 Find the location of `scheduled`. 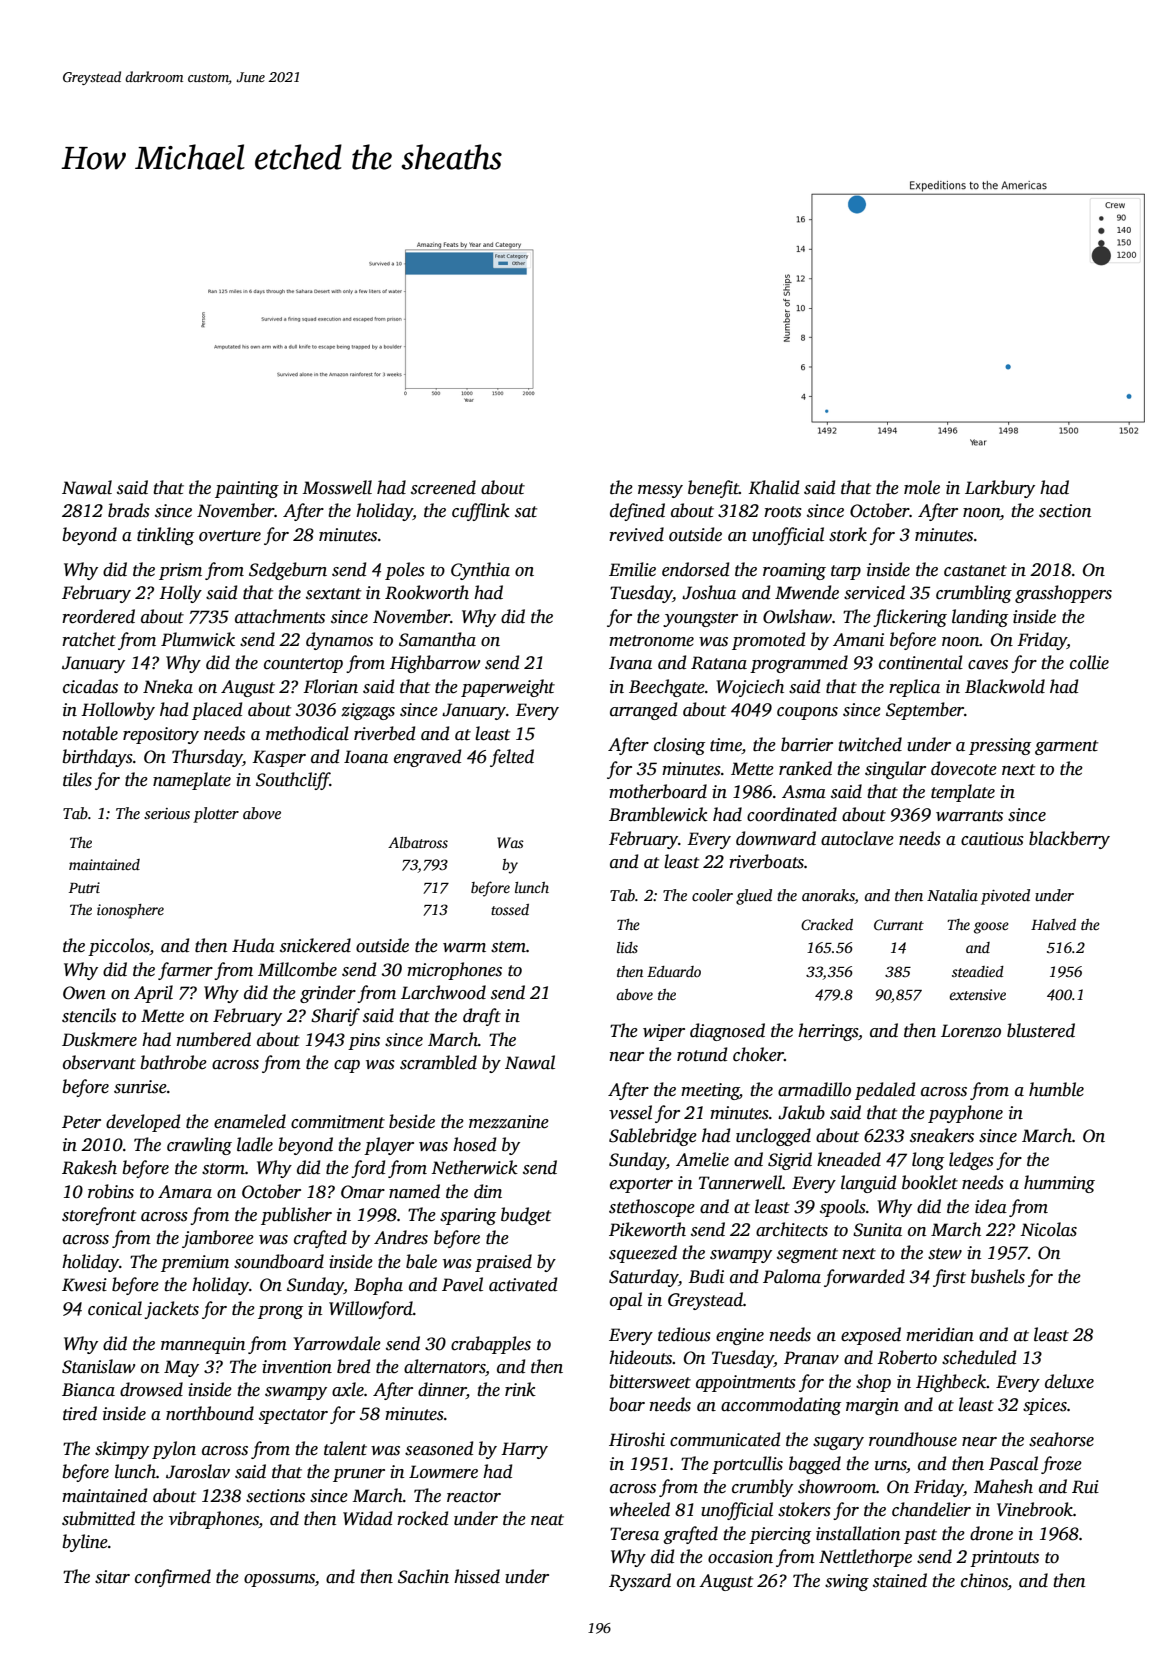

scheduled is located at coordinates (979, 1357).
